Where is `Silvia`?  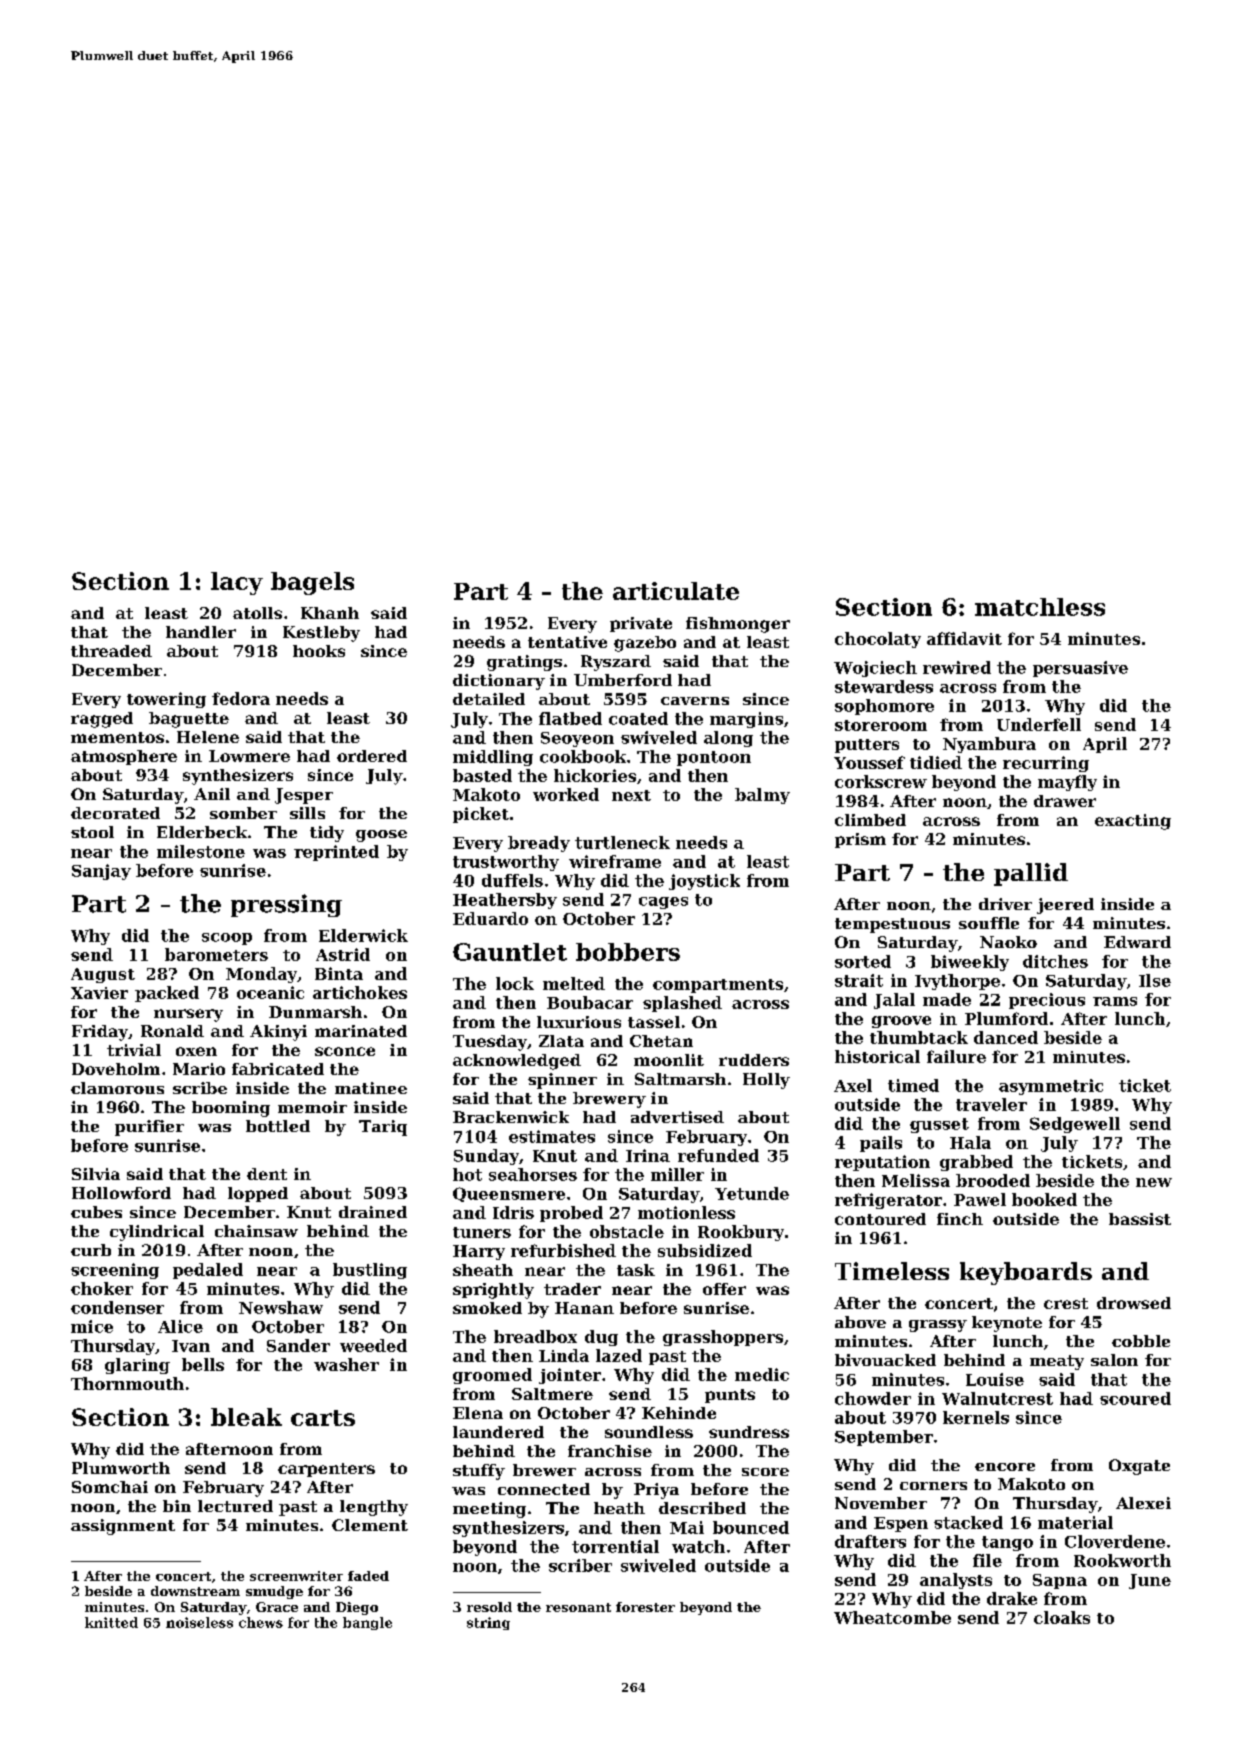
Silvia is located at coordinates (96, 1174).
